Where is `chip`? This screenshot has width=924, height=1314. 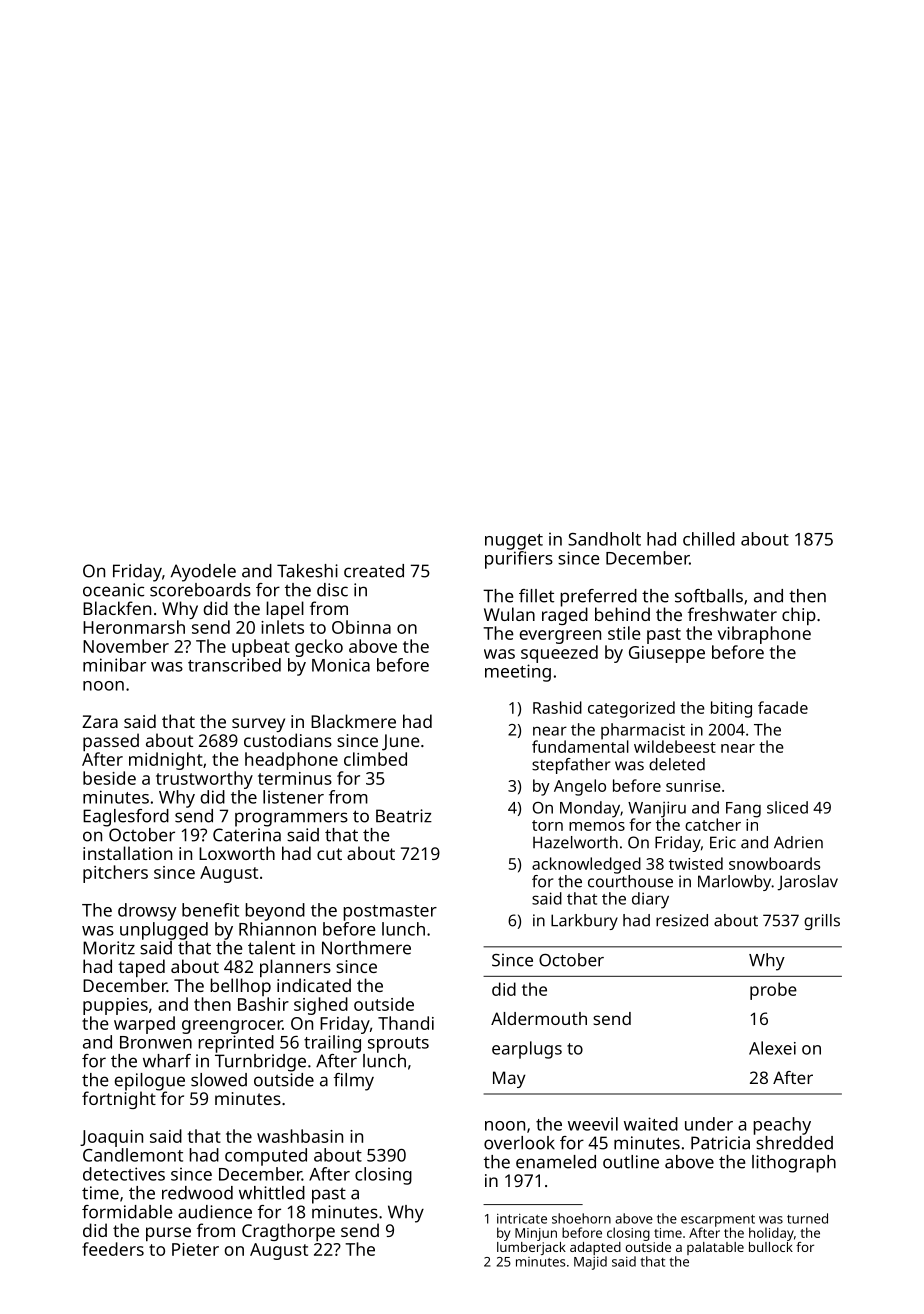
chip is located at coordinates (799, 616).
